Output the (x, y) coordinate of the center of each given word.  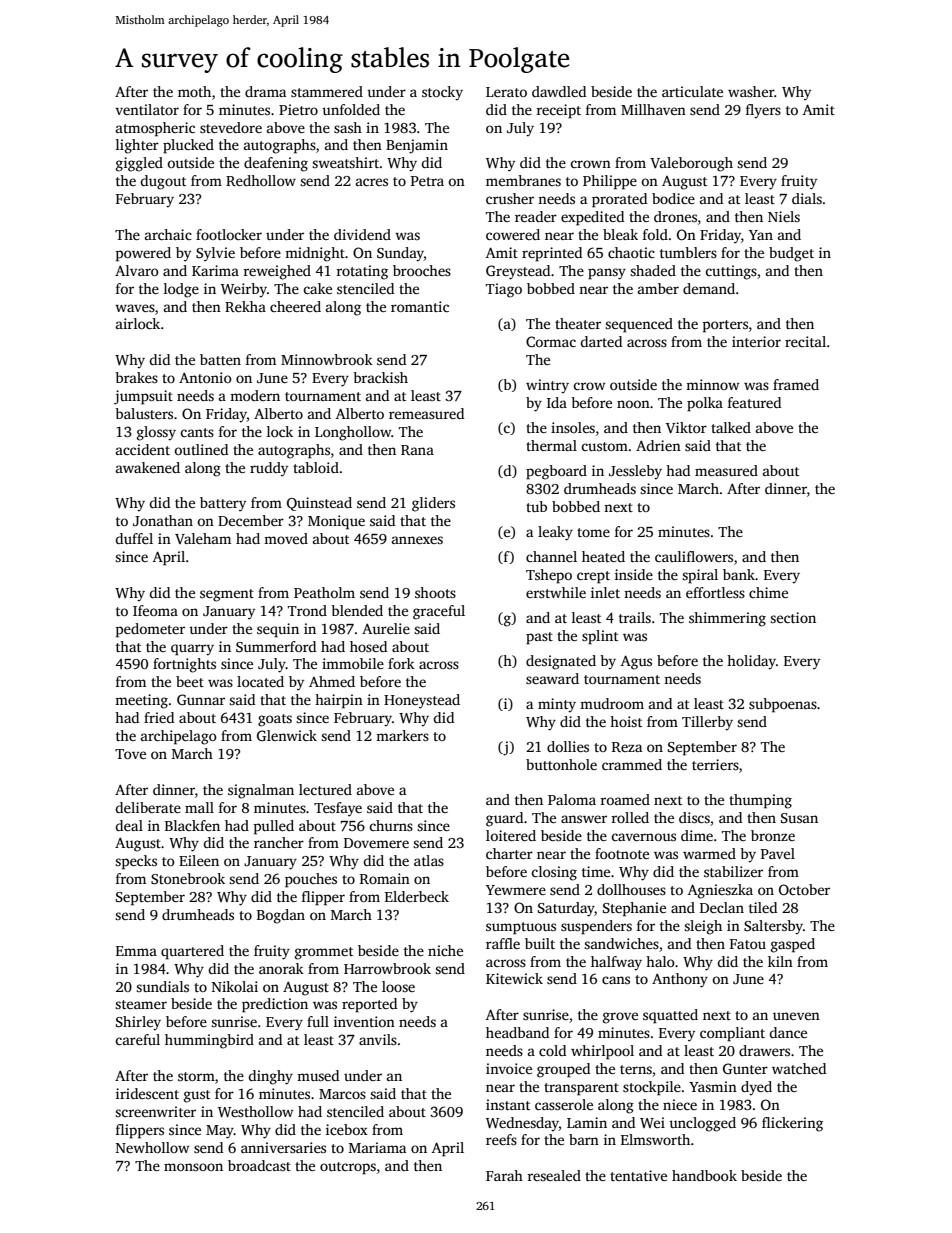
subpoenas (783, 705)
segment (227, 595)
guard (504, 819)
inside (634, 574)
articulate (692, 91)
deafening (276, 164)
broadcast (259, 1165)
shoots (435, 592)
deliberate (148, 807)
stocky (442, 93)
